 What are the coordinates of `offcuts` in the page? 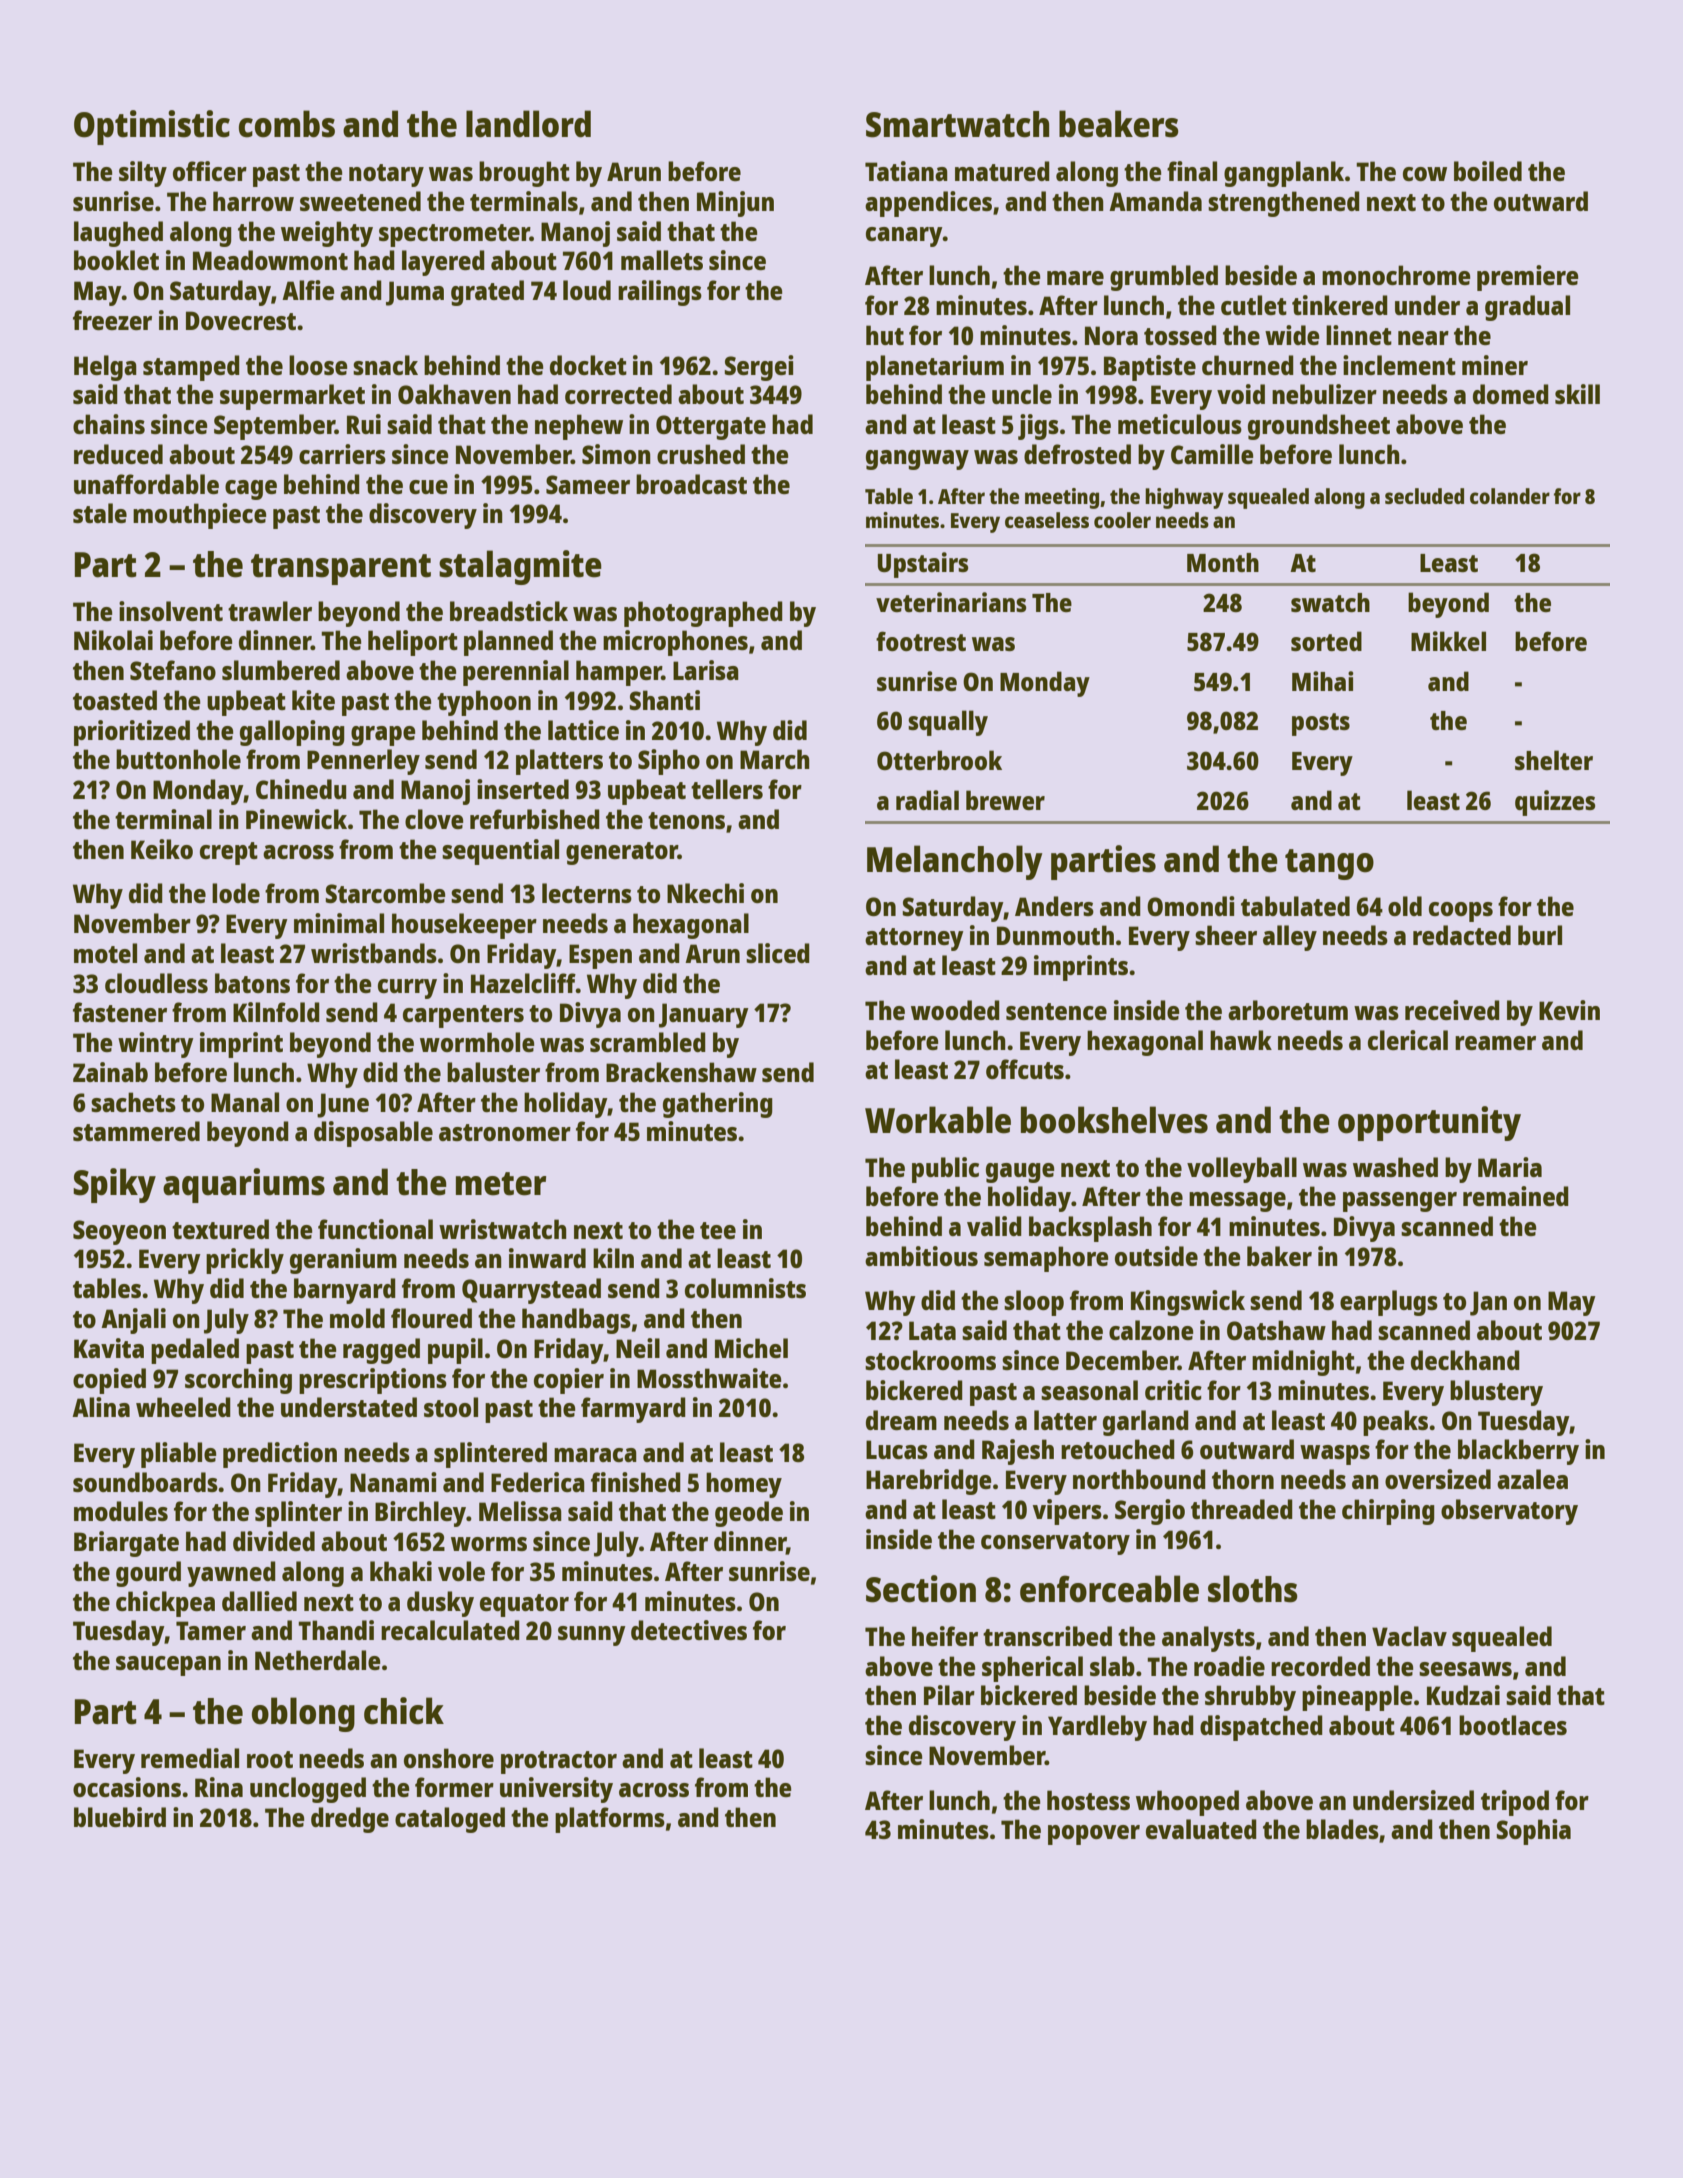 It's located at (1025, 1069).
